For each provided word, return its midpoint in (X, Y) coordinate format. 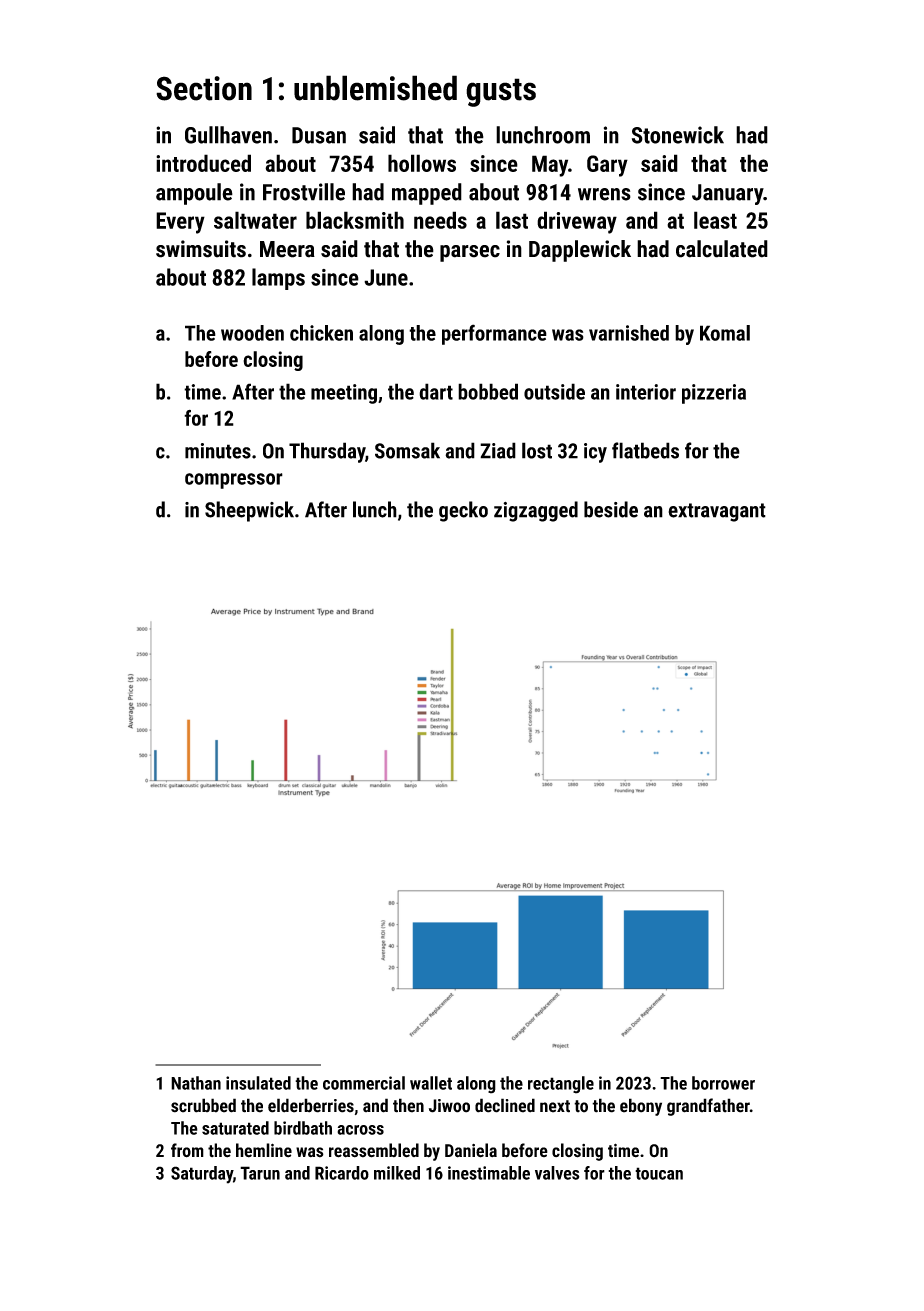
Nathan (196, 1083)
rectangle (561, 1085)
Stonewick (678, 135)
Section (204, 88)
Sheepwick (249, 511)
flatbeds (645, 450)
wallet (431, 1083)
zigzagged (536, 511)
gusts (501, 92)
